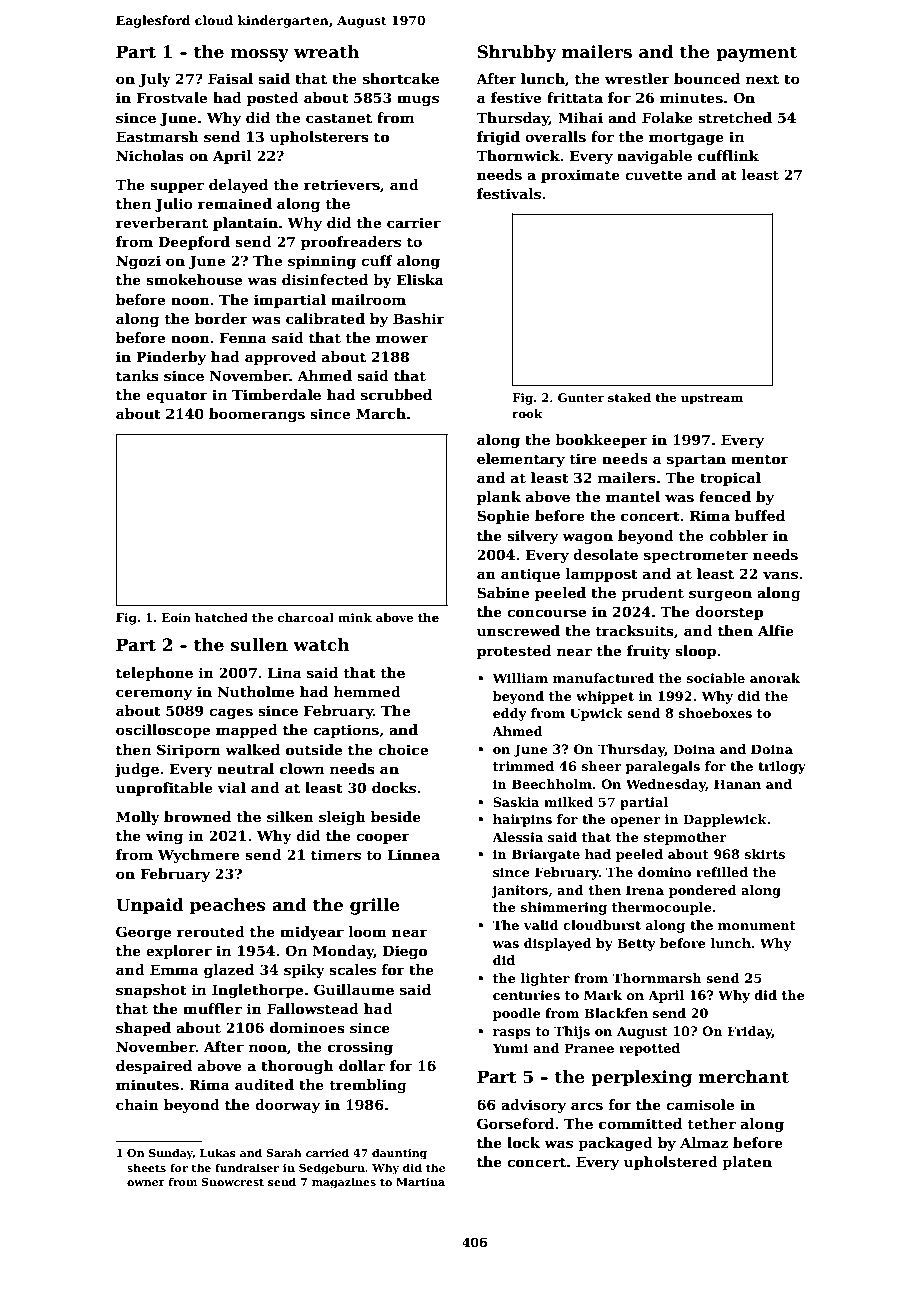 The width and height of the screenshot is (924, 1308). Describe the element at coordinates (176, 617) in the screenshot. I see `Eoin` at that location.
